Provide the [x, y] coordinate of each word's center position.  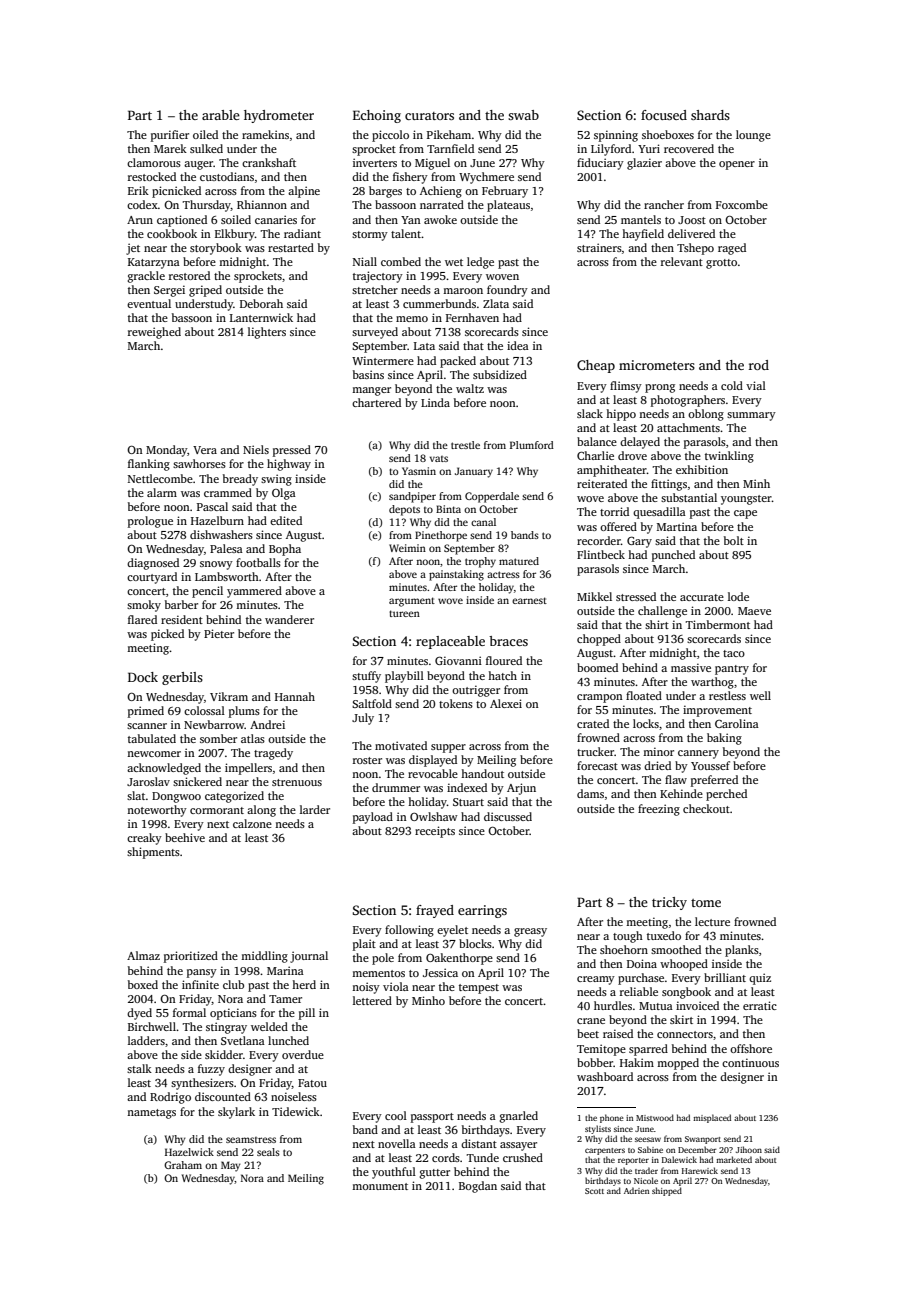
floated [644, 695]
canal [483, 522]
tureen [404, 613]
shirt [657, 624]
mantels [641, 219]
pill [307, 1014]
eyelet [452, 931]
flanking [149, 465]
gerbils [182, 678]
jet [133, 249]
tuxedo [664, 935]
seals [268, 1152]
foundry [507, 291]
